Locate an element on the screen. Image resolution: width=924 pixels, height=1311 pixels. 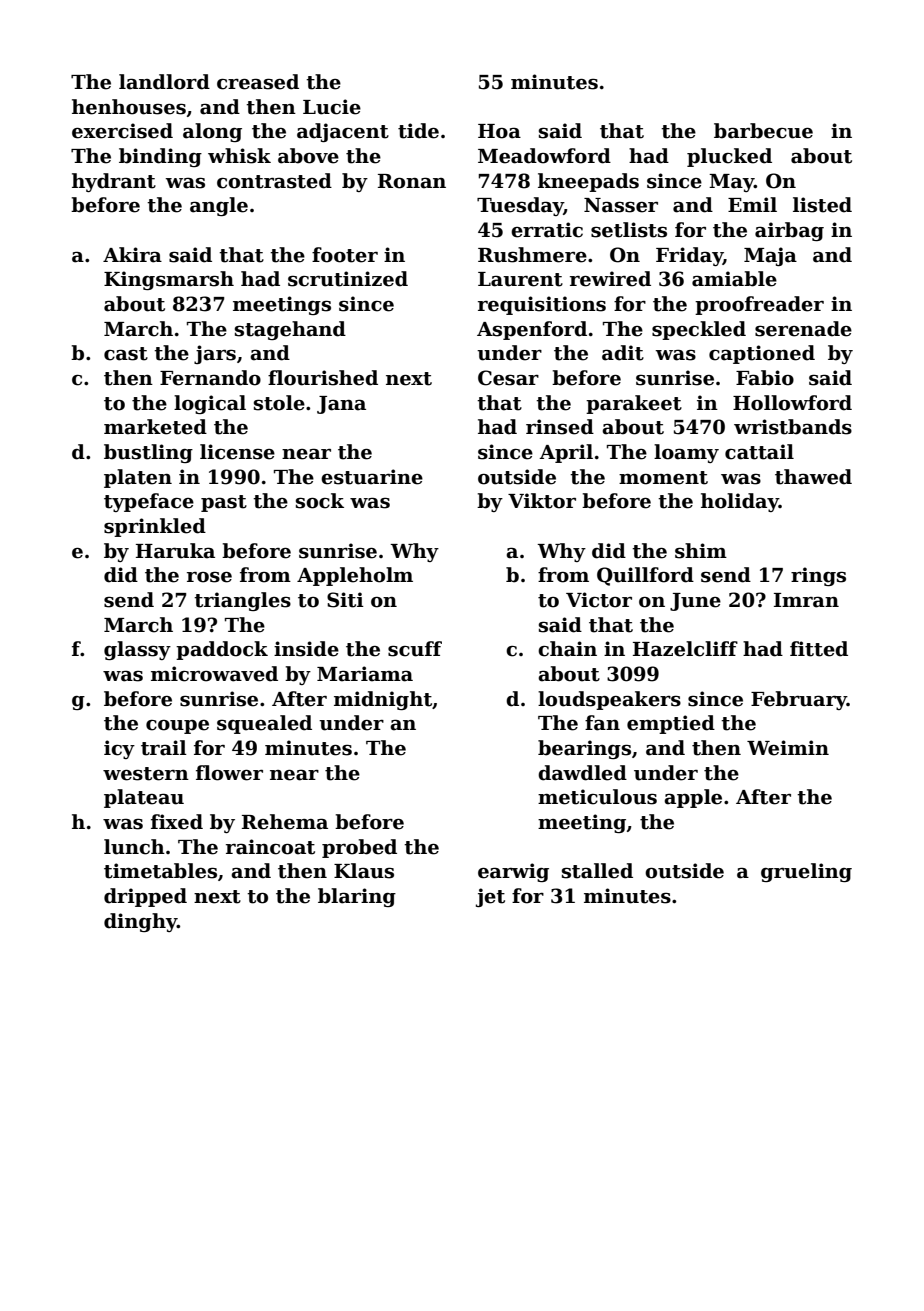
Cesar is located at coordinates (508, 378).
